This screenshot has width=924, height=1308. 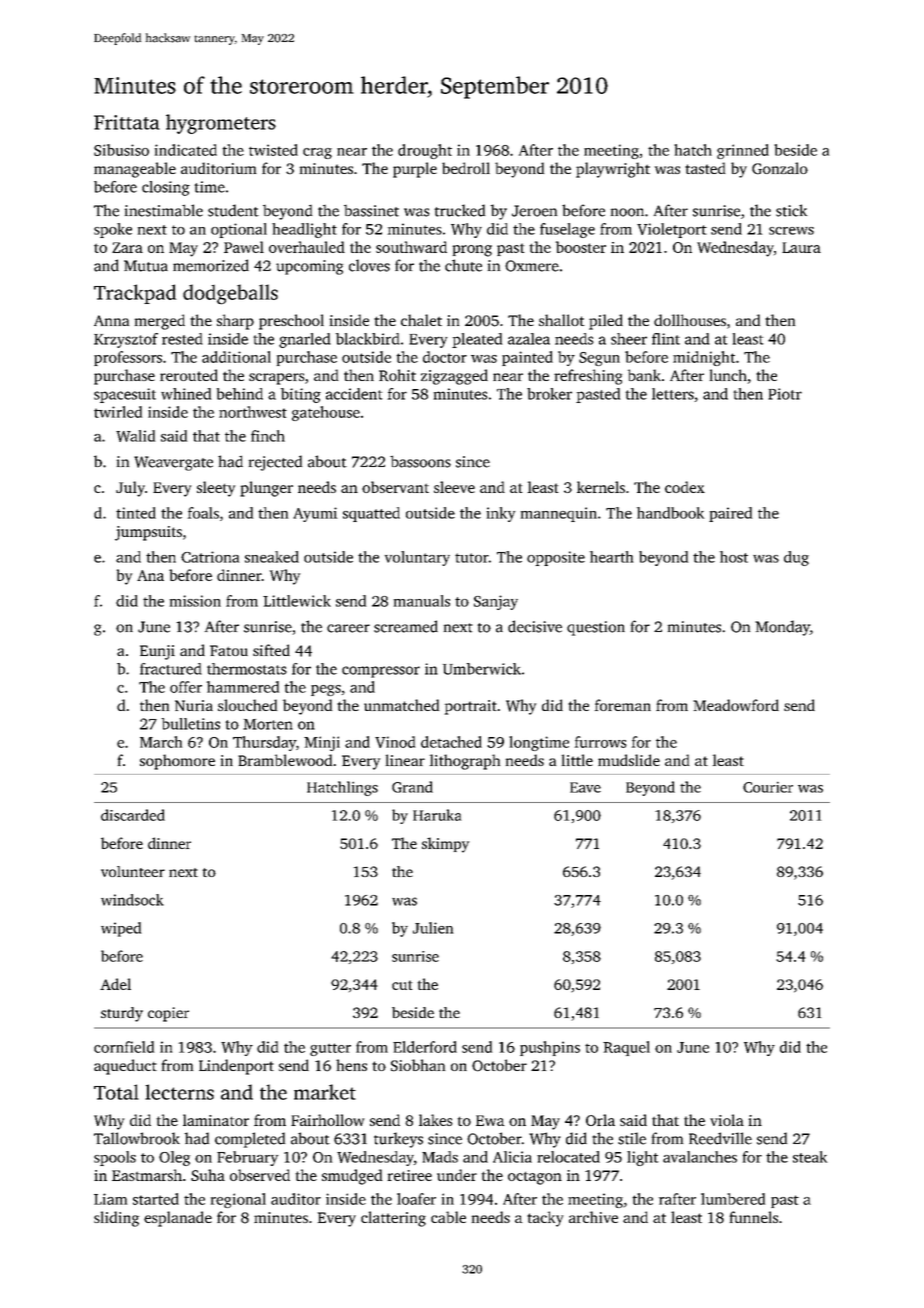 What do you see at coordinates (113, 230) in the screenshot?
I see `spoke` at bounding box center [113, 230].
